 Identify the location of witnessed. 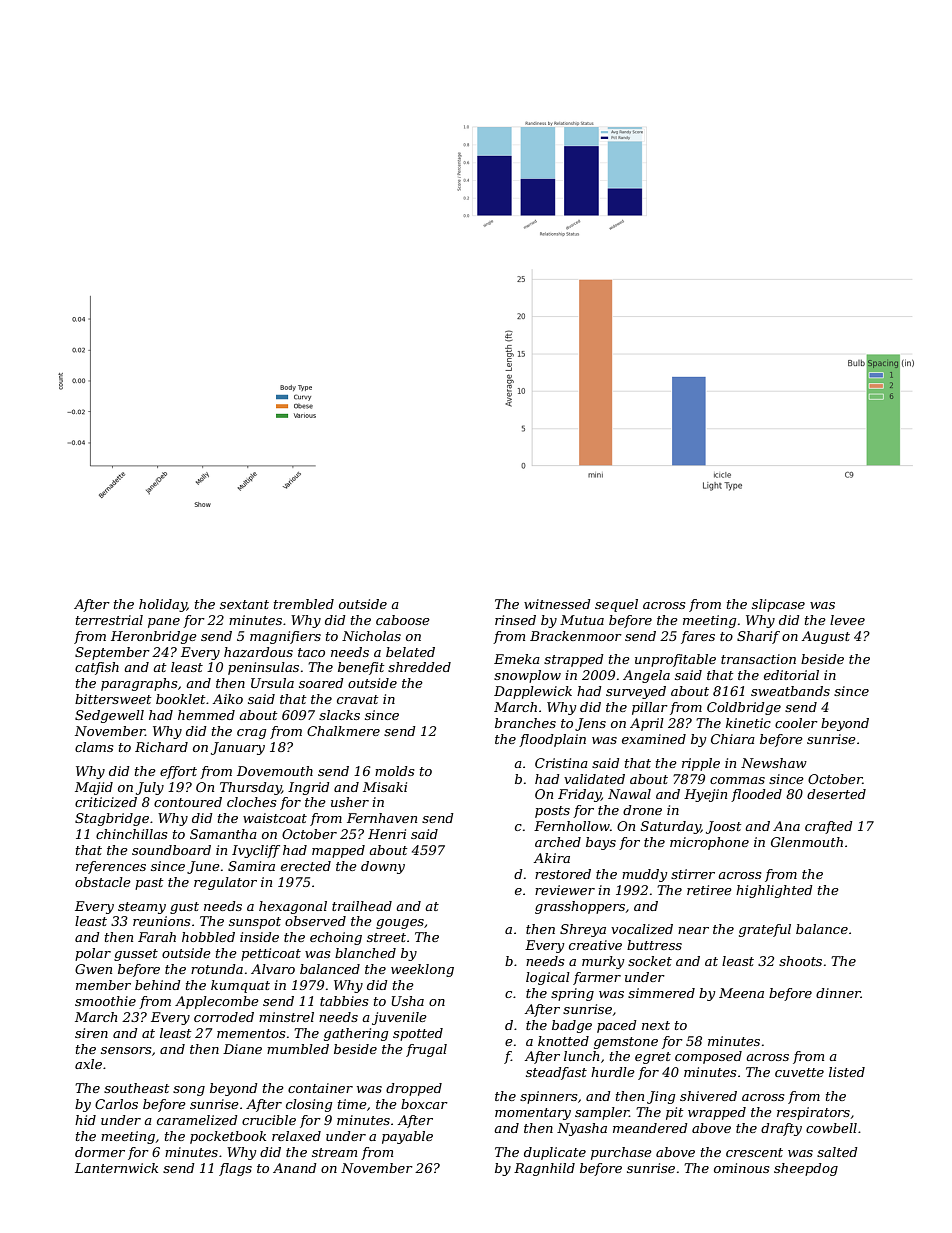
(557, 604).
